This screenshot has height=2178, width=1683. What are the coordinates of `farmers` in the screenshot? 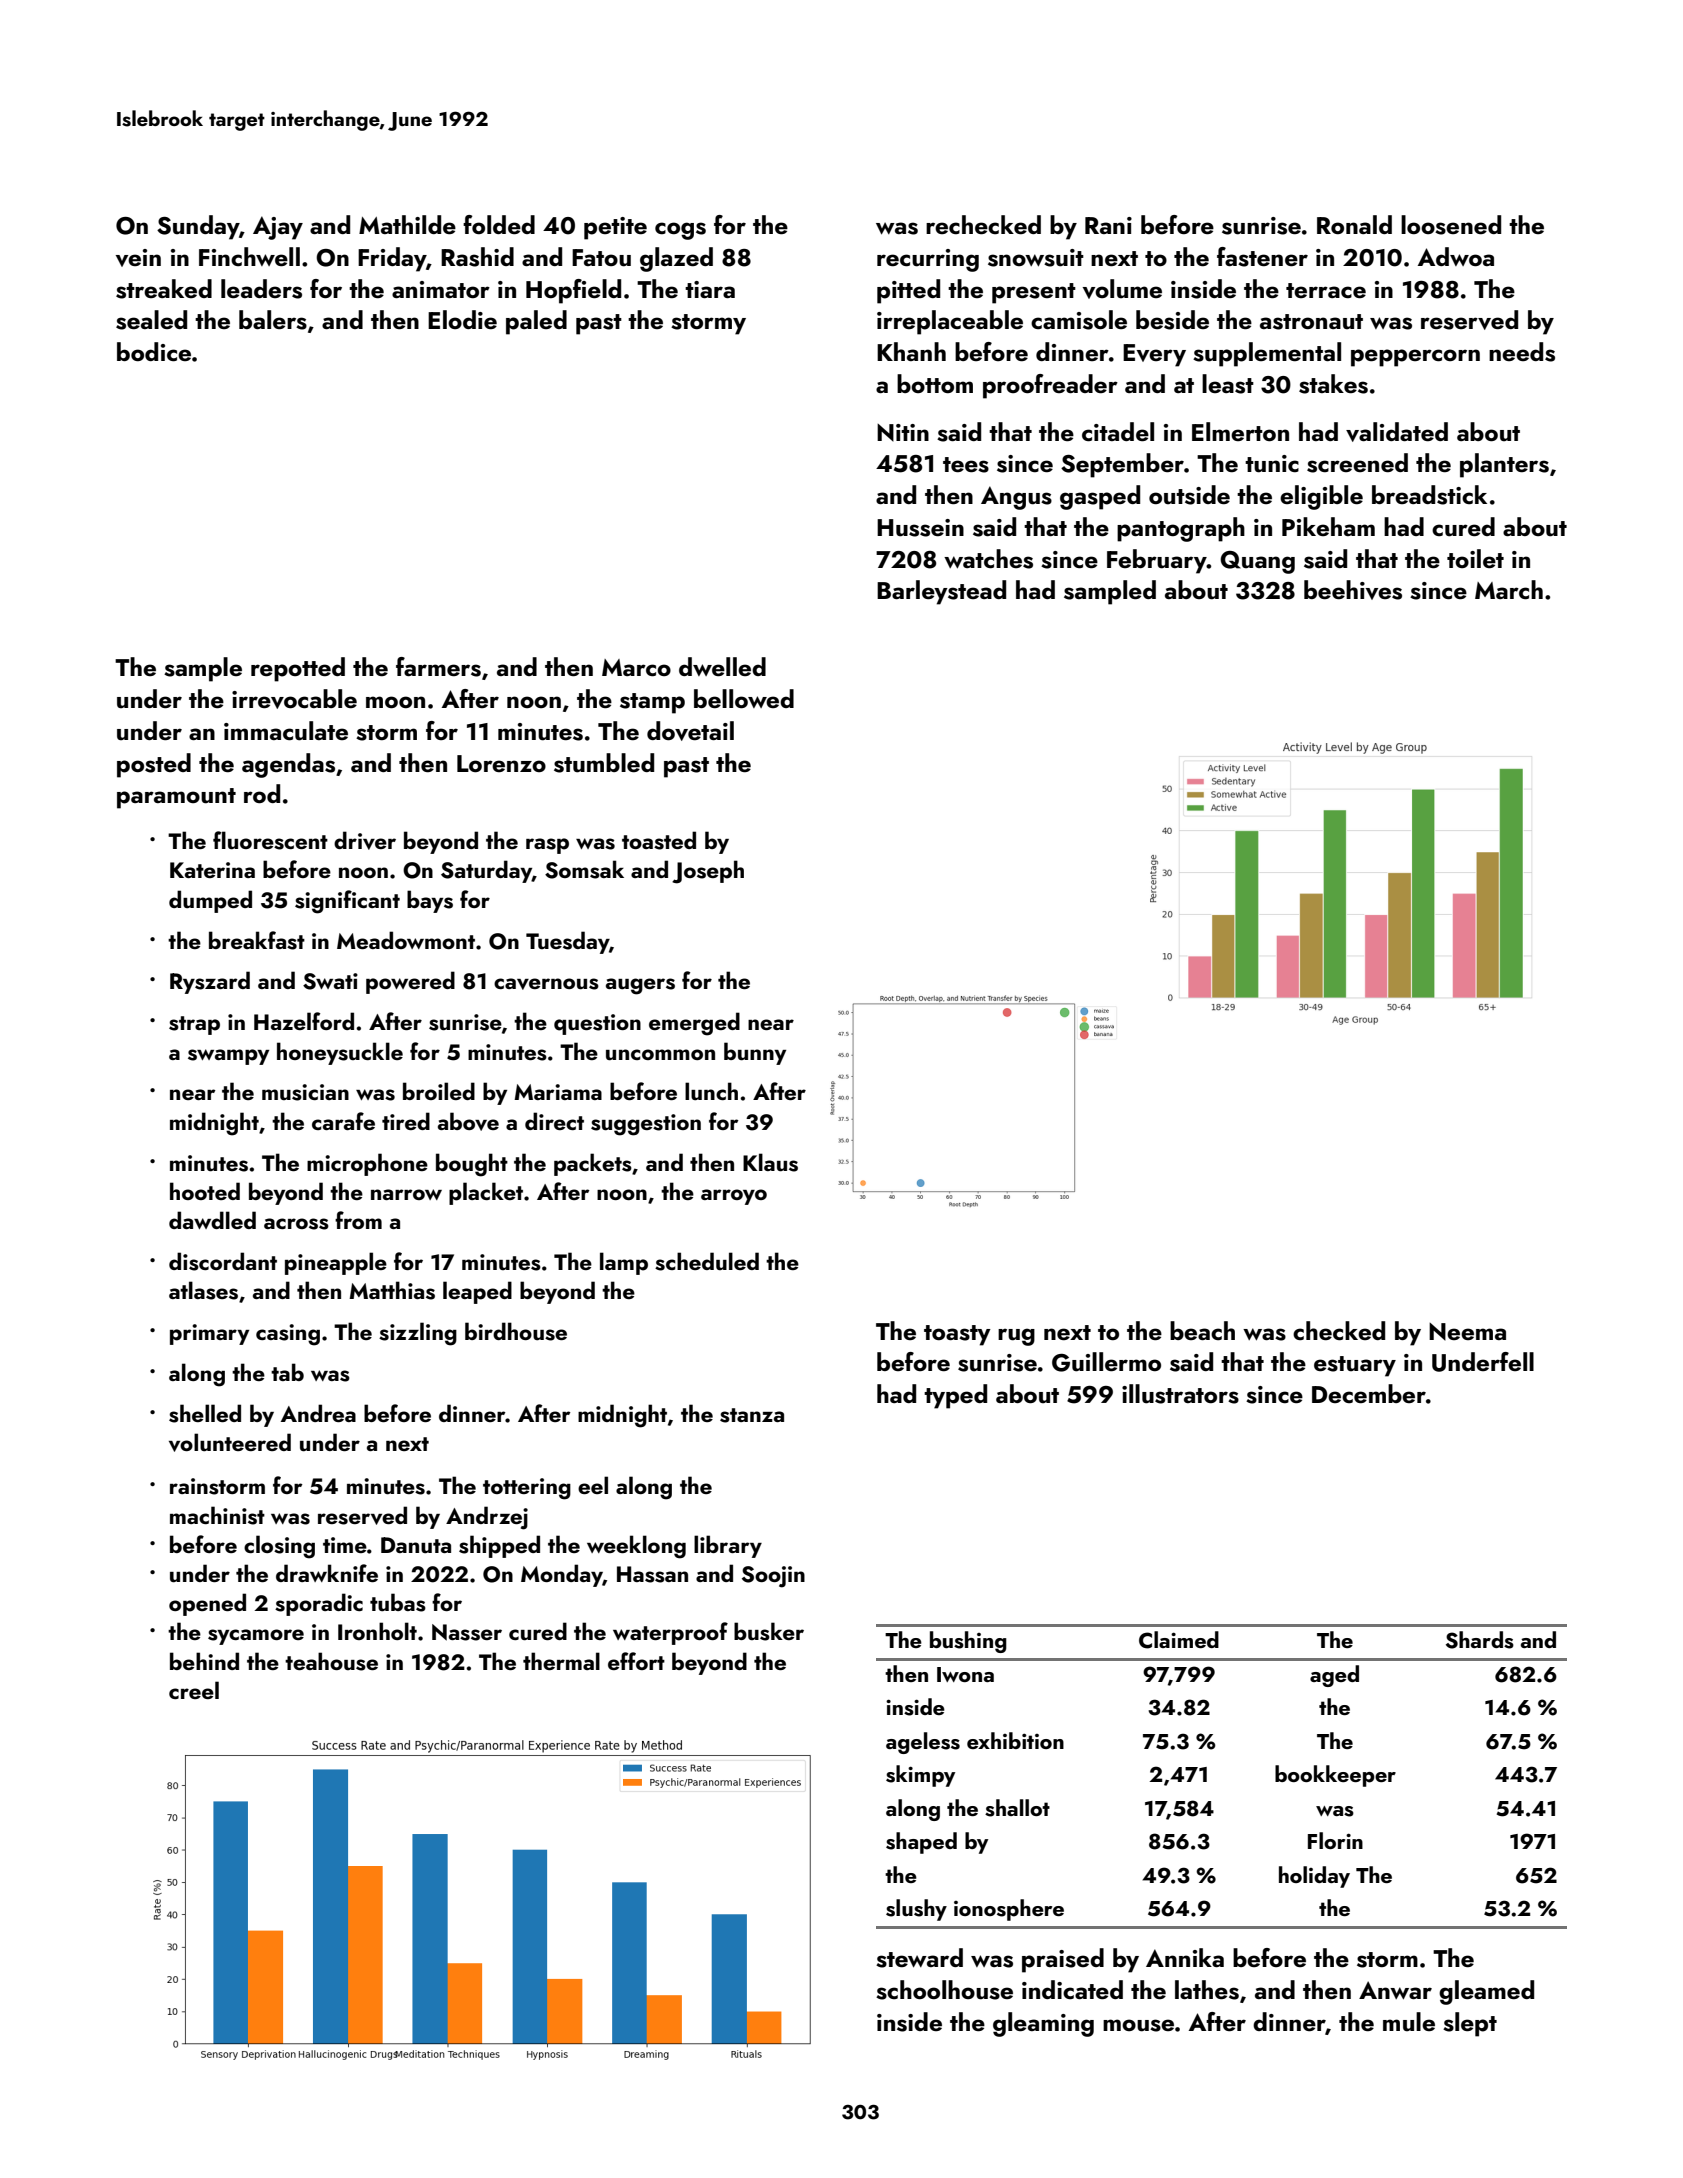 It's located at (438, 667).
